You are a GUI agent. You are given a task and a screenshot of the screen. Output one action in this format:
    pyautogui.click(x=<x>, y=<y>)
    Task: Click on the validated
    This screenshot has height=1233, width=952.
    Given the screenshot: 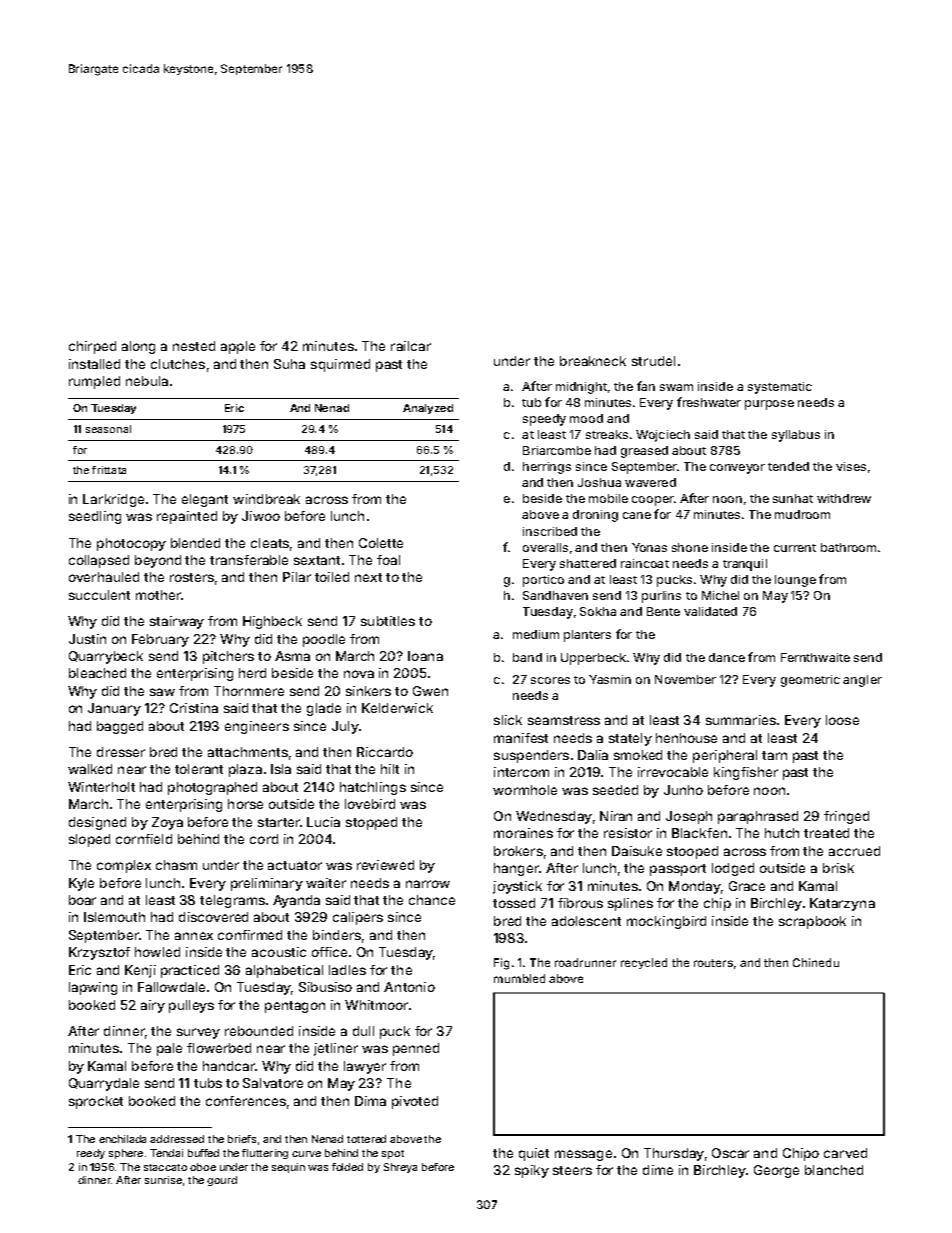 What is the action you would take?
    pyautogui.click(x=710, y=611)
